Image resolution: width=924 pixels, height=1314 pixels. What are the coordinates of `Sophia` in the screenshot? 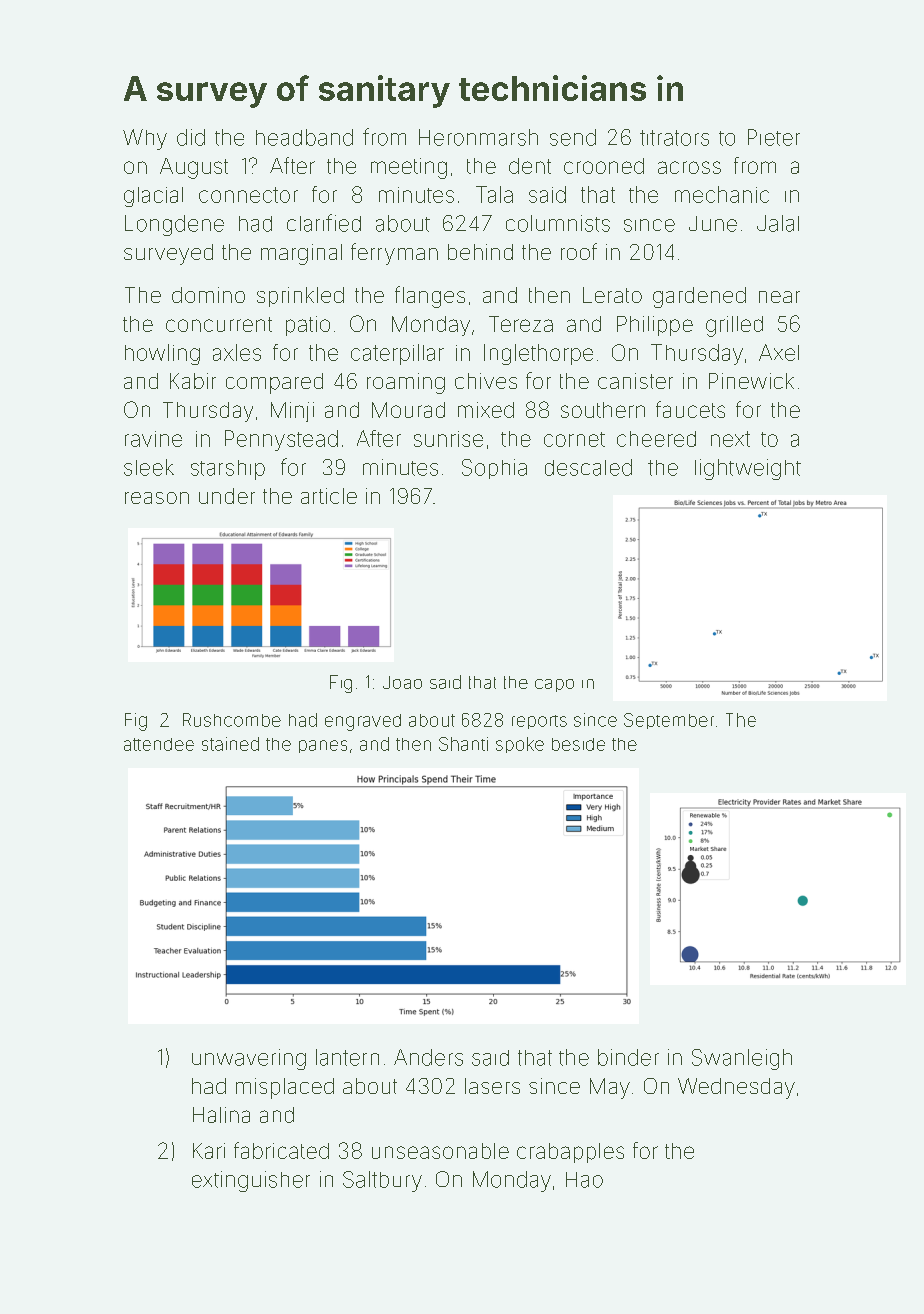 It's located at (494, 469).
